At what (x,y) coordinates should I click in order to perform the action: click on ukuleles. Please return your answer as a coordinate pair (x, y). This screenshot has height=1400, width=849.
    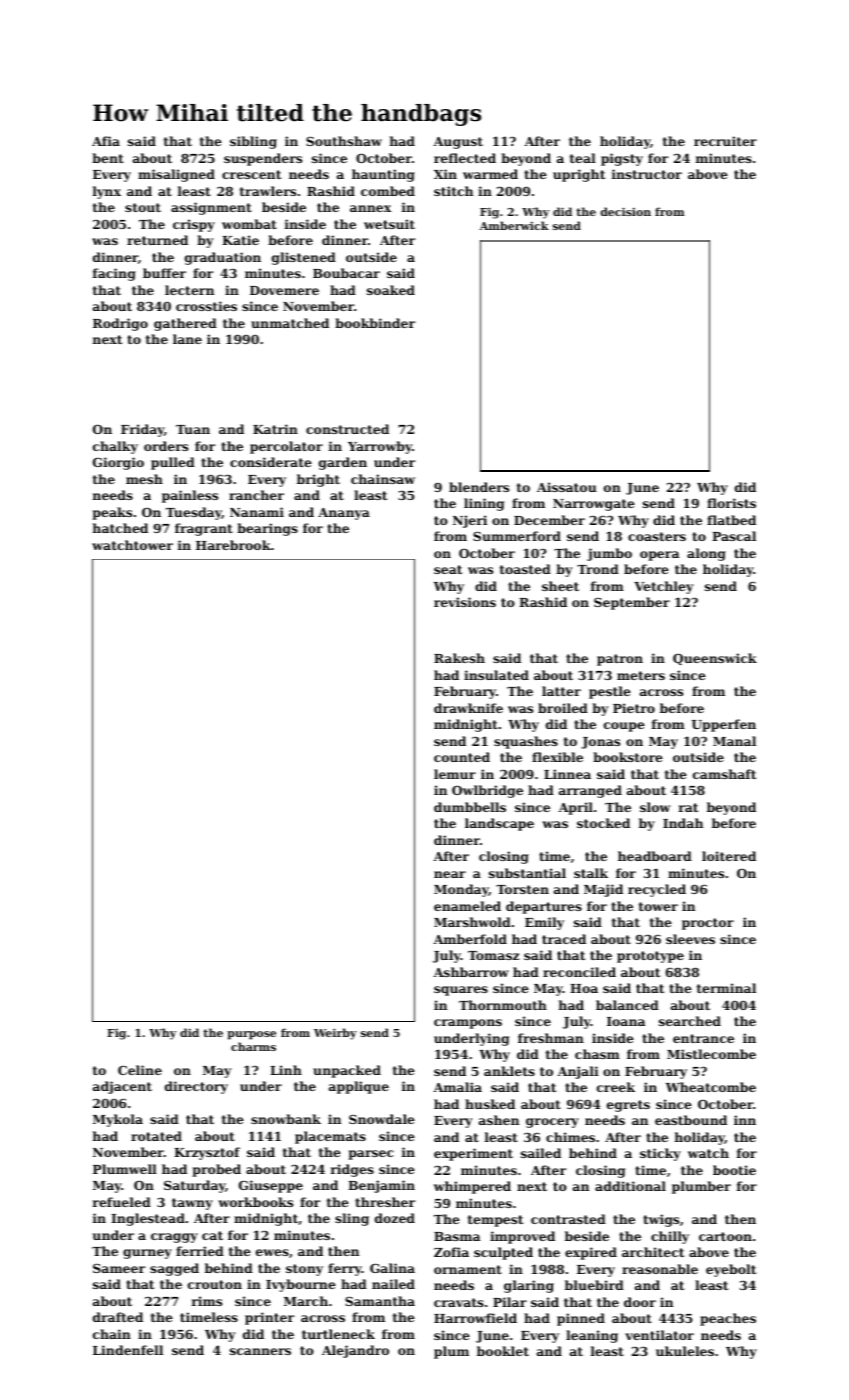
    Looking at the image, I should click on (685, 1351).
